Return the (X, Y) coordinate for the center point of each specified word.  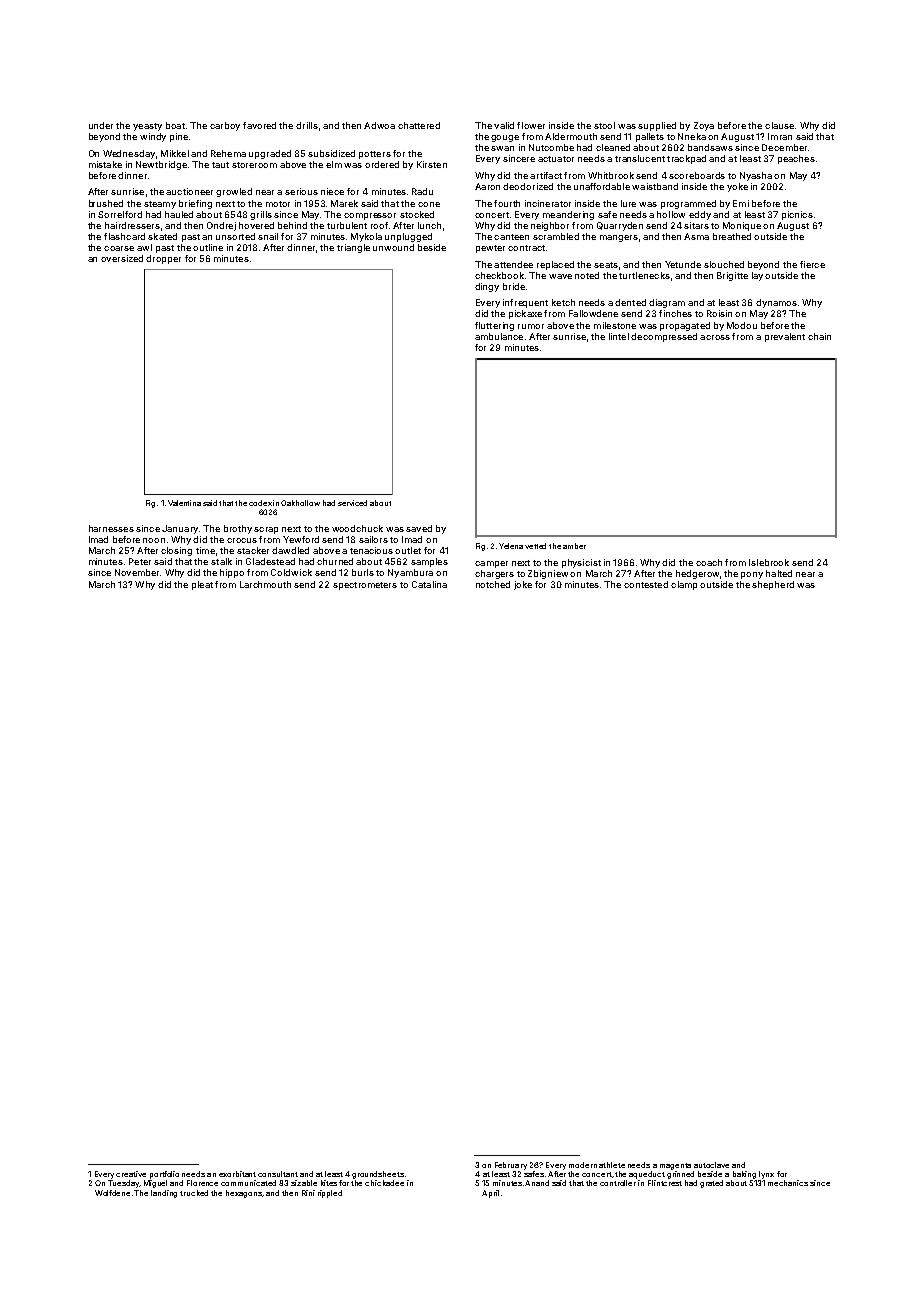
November (137, 572)
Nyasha (756, 176)
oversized (122, 258)
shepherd (773, 585)
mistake (105, 164)
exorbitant (237, 1174)
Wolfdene (112, 1193)
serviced (352, 503)
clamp (684, 585)
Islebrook (769, 562)
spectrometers (365, 586)
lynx (766, 1175)
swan (502, 148)
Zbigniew (548, 574)
